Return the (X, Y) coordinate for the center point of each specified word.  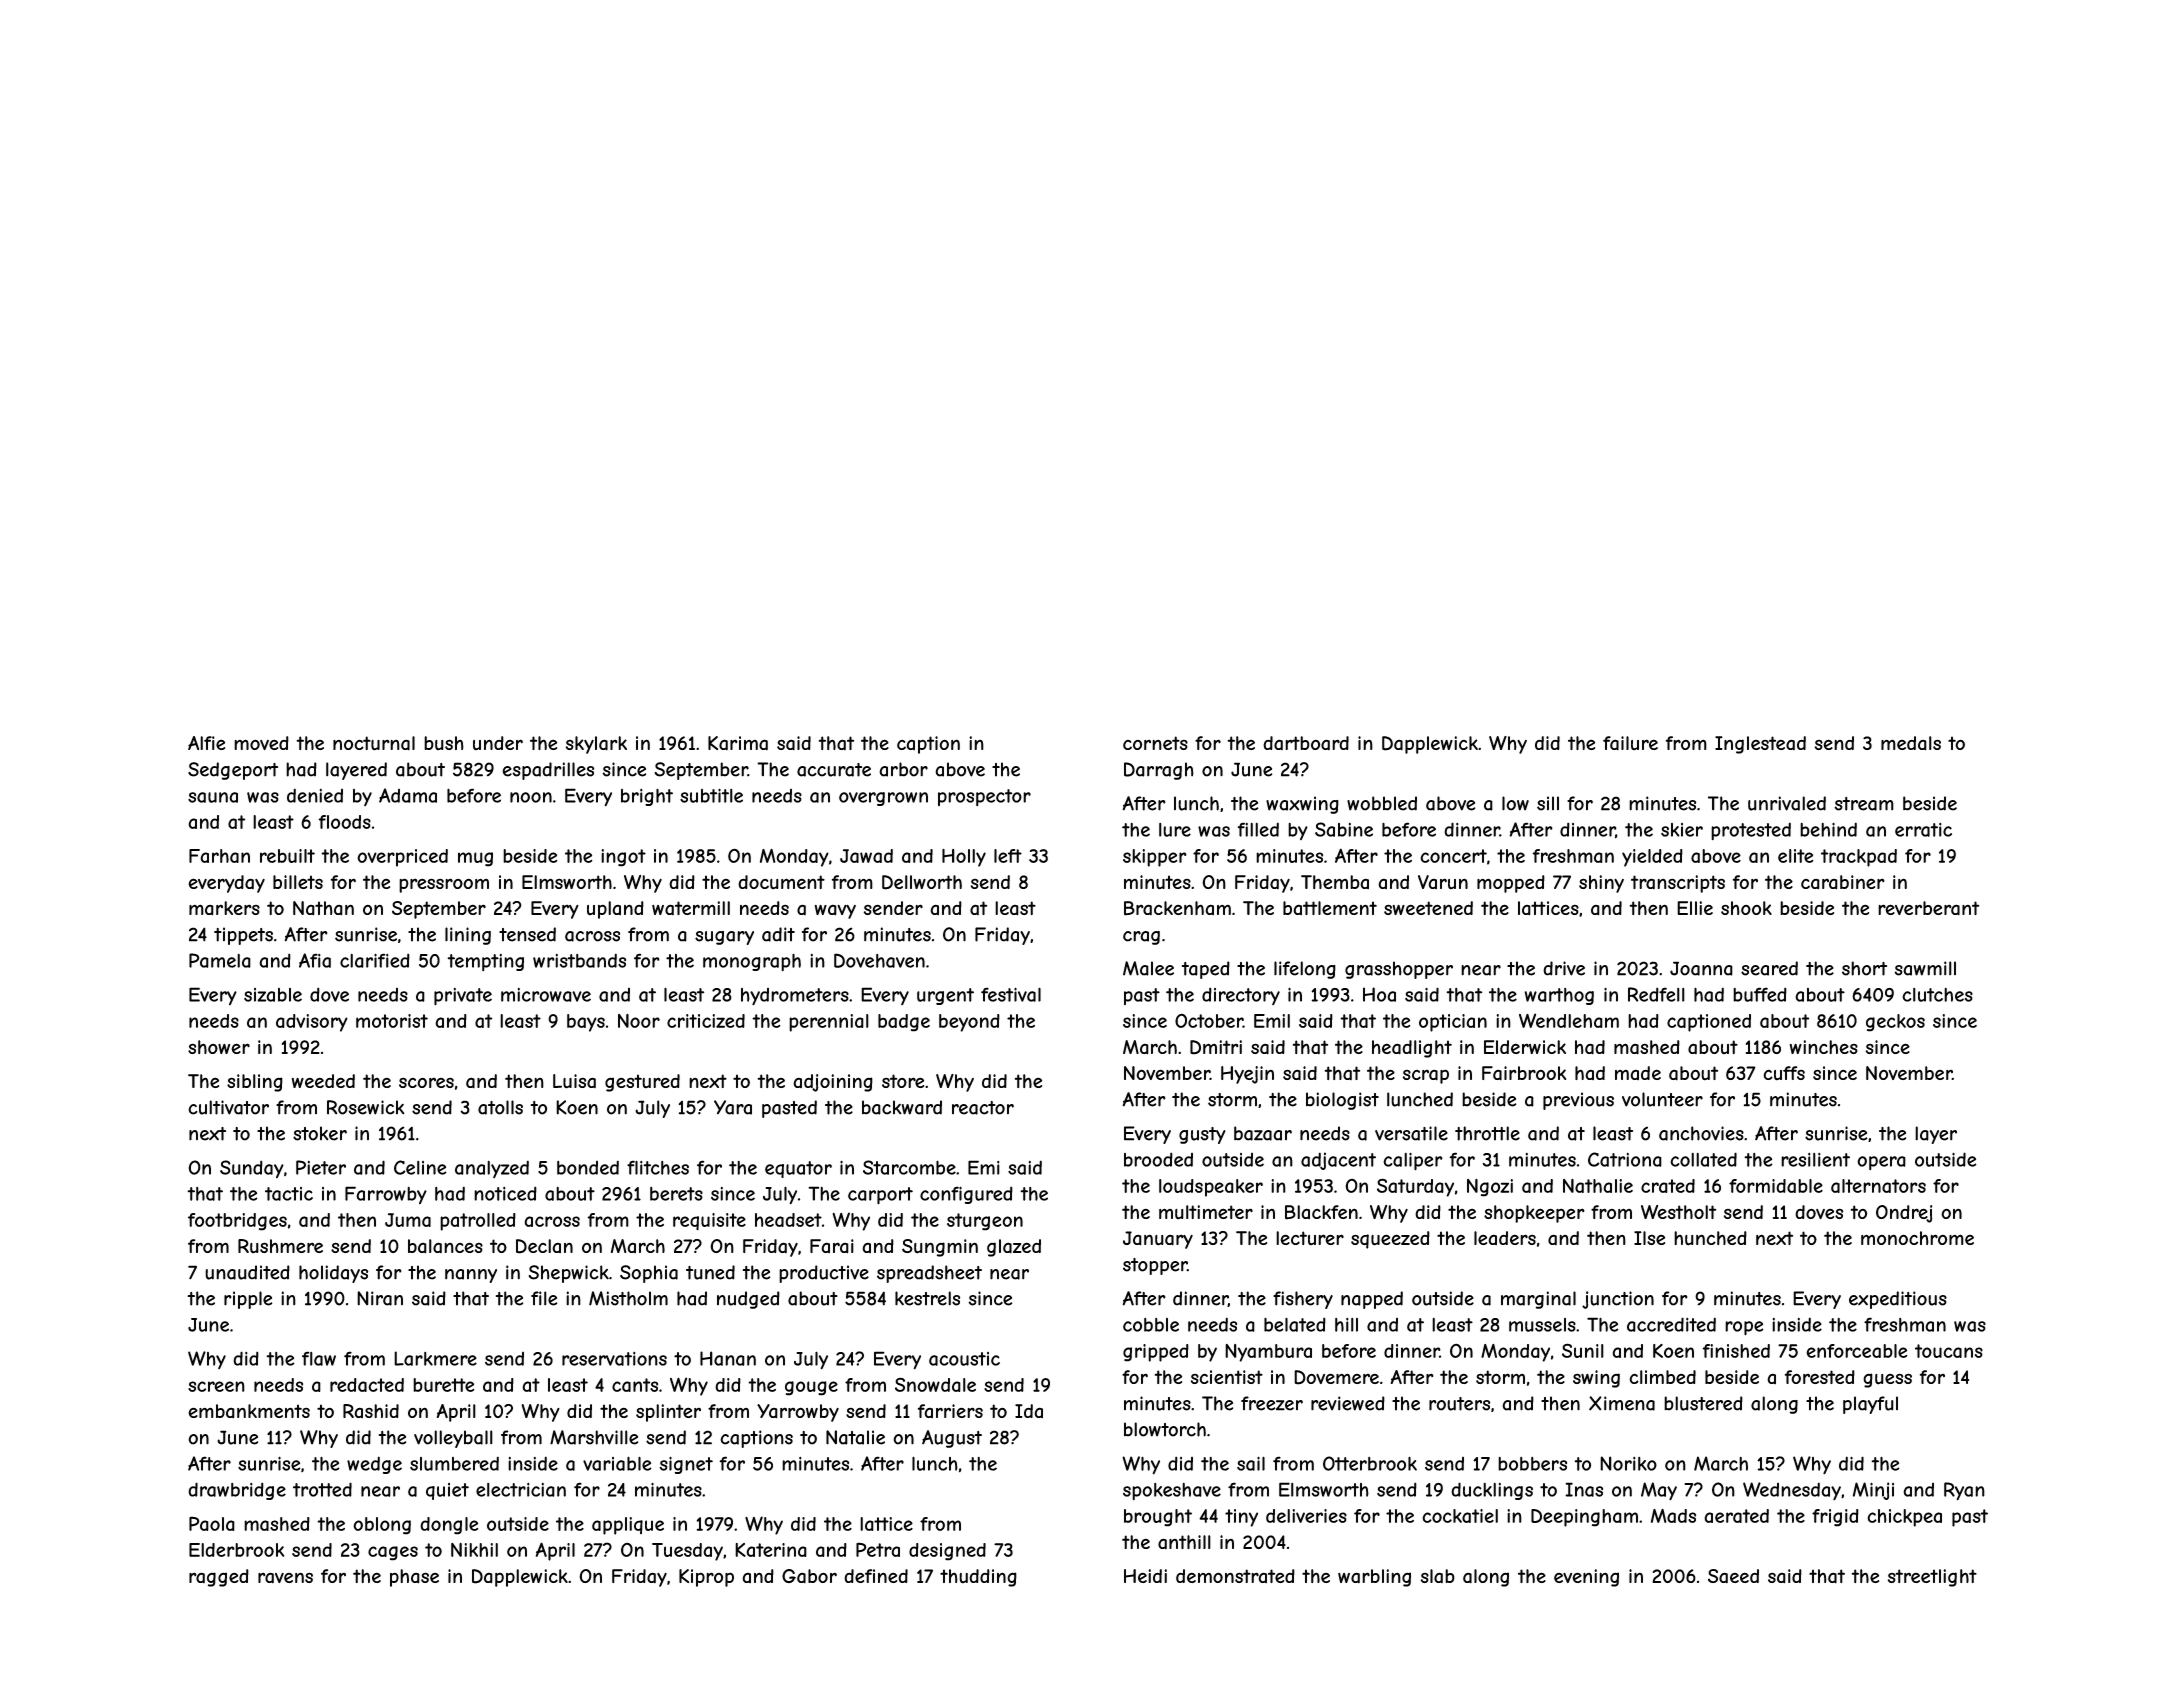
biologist (1342, 1101)
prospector (984, 797)
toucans (1949, 1351)
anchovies (1701, 1133)
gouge (811, 1388)
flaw (319, 1358)
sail (1251, 1463)
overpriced (402, 858)
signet (686, 1465)
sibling (255, 1083)
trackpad (1859, 858)
